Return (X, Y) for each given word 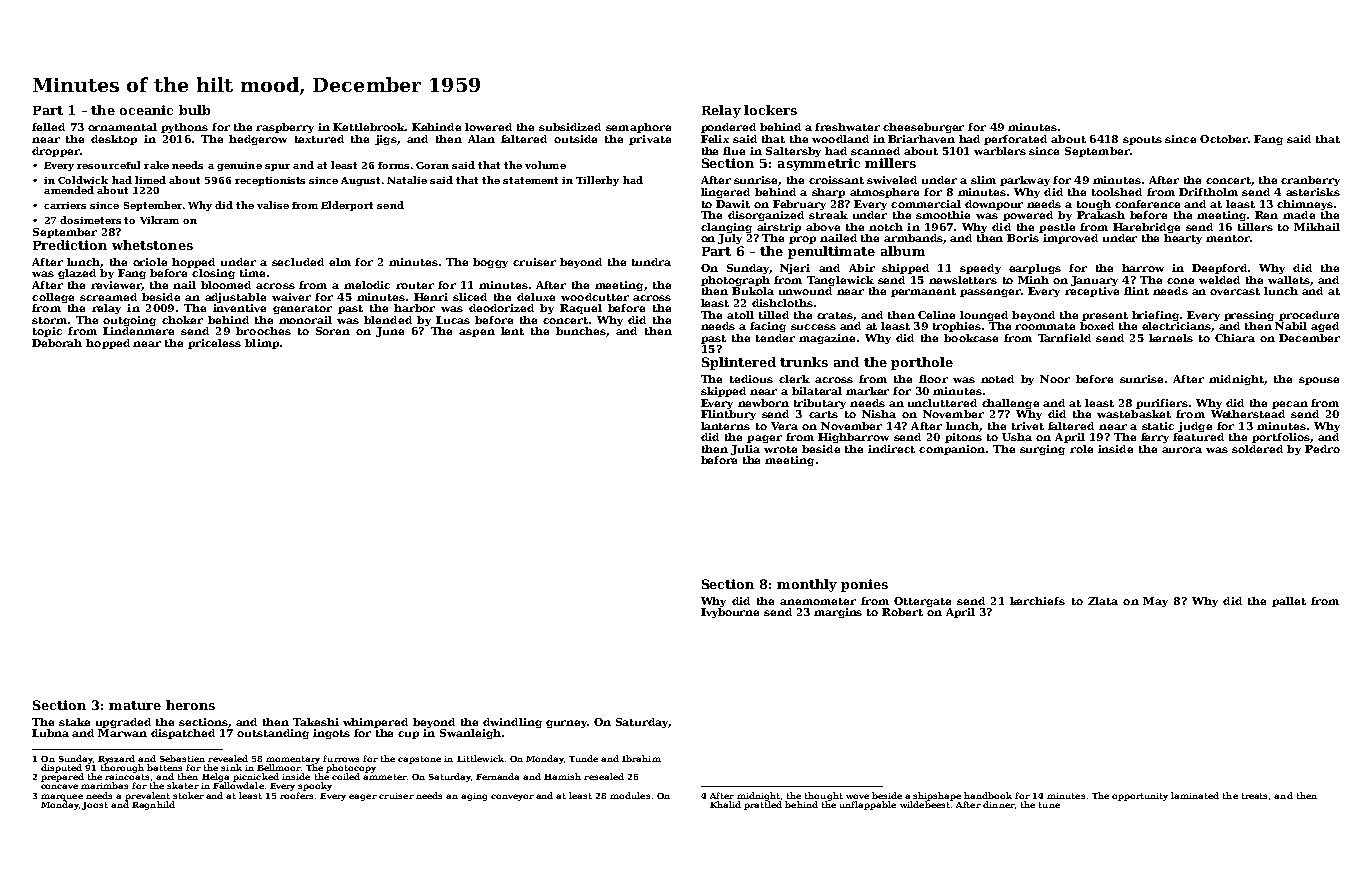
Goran (432, 165)
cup (408, 735)
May (1155, 602)
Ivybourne (730, 613)
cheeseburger (923, 128)
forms (393, 165)
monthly (807, 585)
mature (135, 705)
